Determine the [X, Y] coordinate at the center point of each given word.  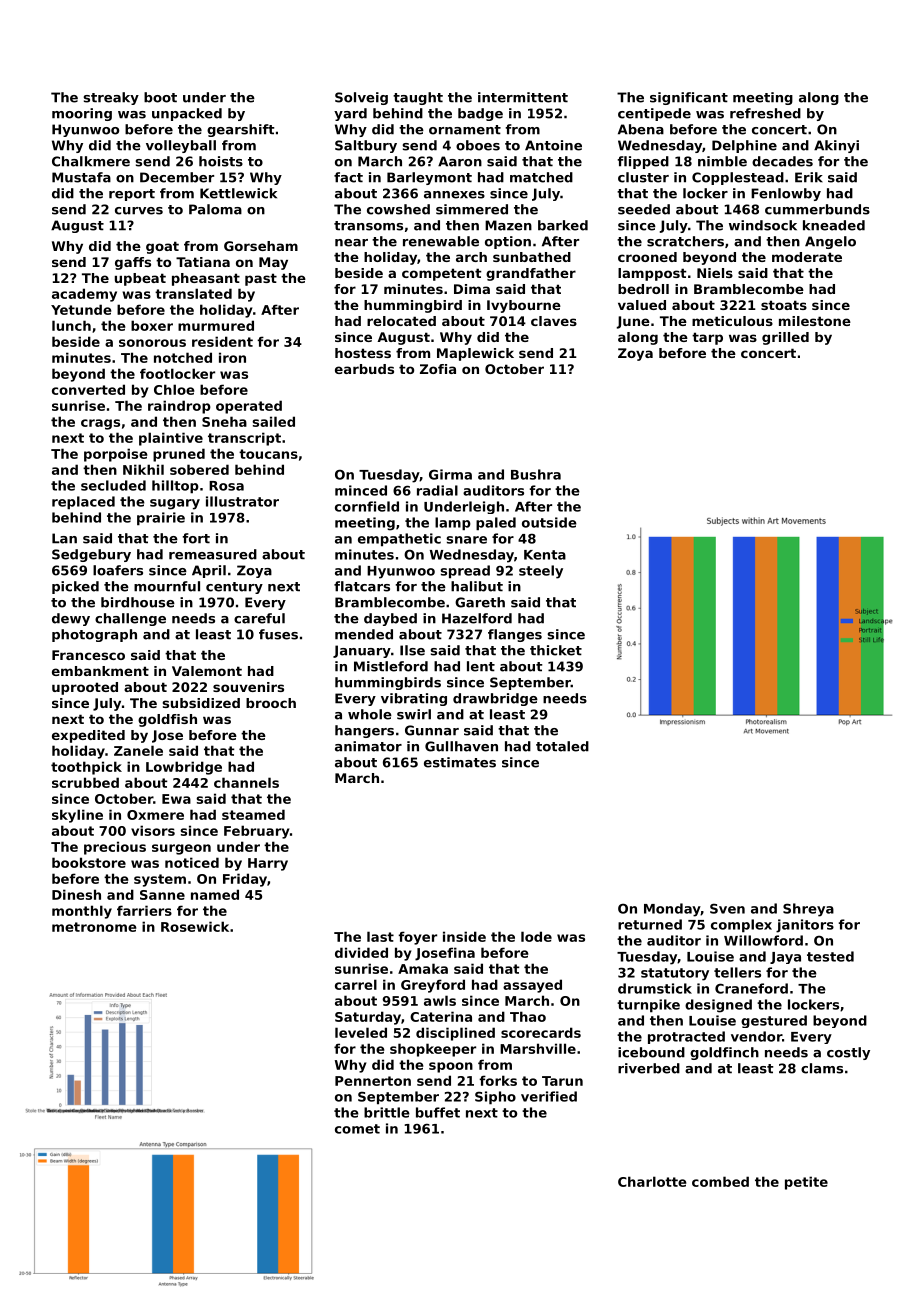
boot [160, 97]
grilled [785, 338]
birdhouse [138, 602]
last [380, 936]
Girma [450, 474]
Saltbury [366, 146]
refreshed [765, 113]
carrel [356, 984]
